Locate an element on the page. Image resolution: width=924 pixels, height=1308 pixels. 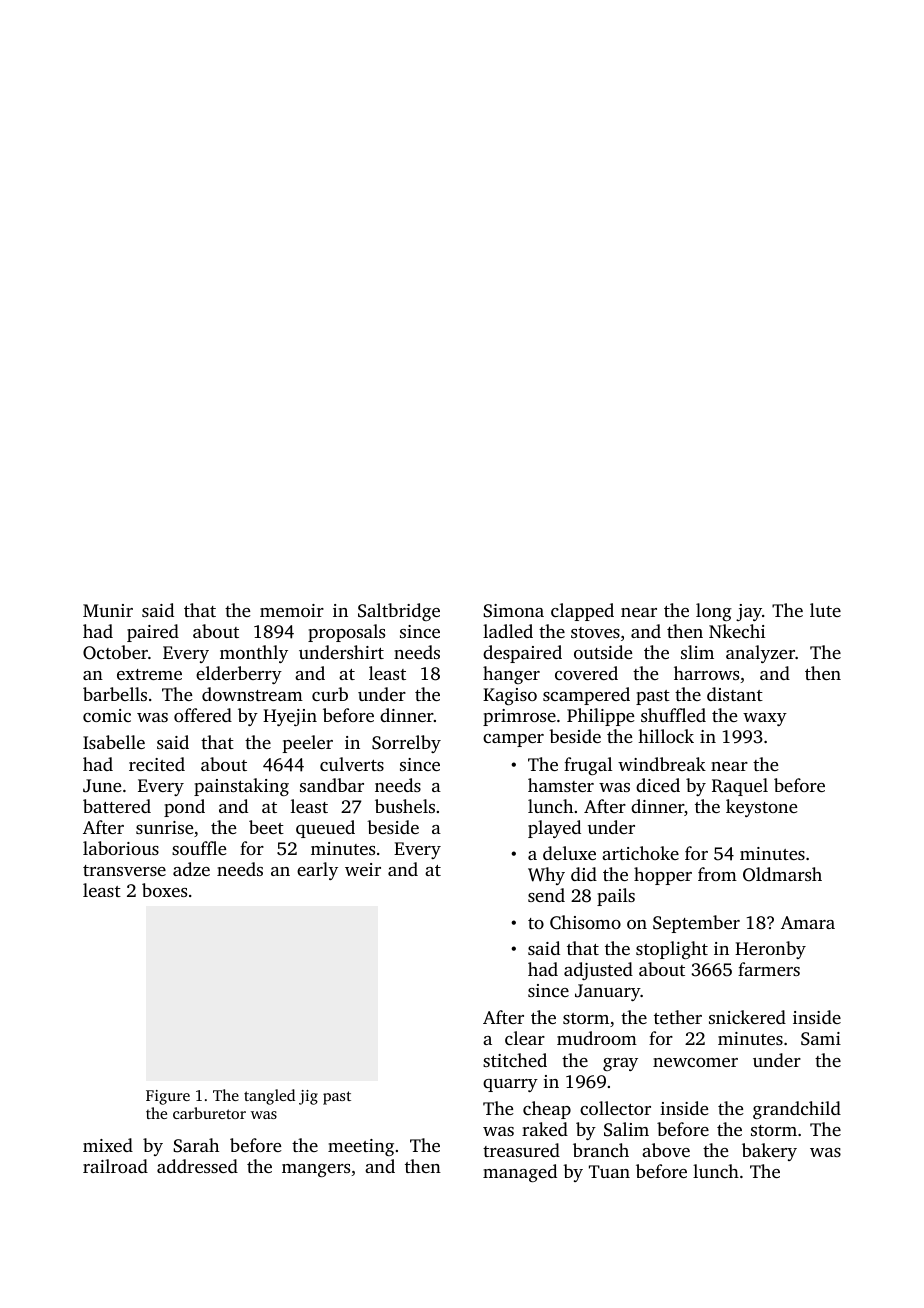
memoir is located at coordinates (292, 610).
